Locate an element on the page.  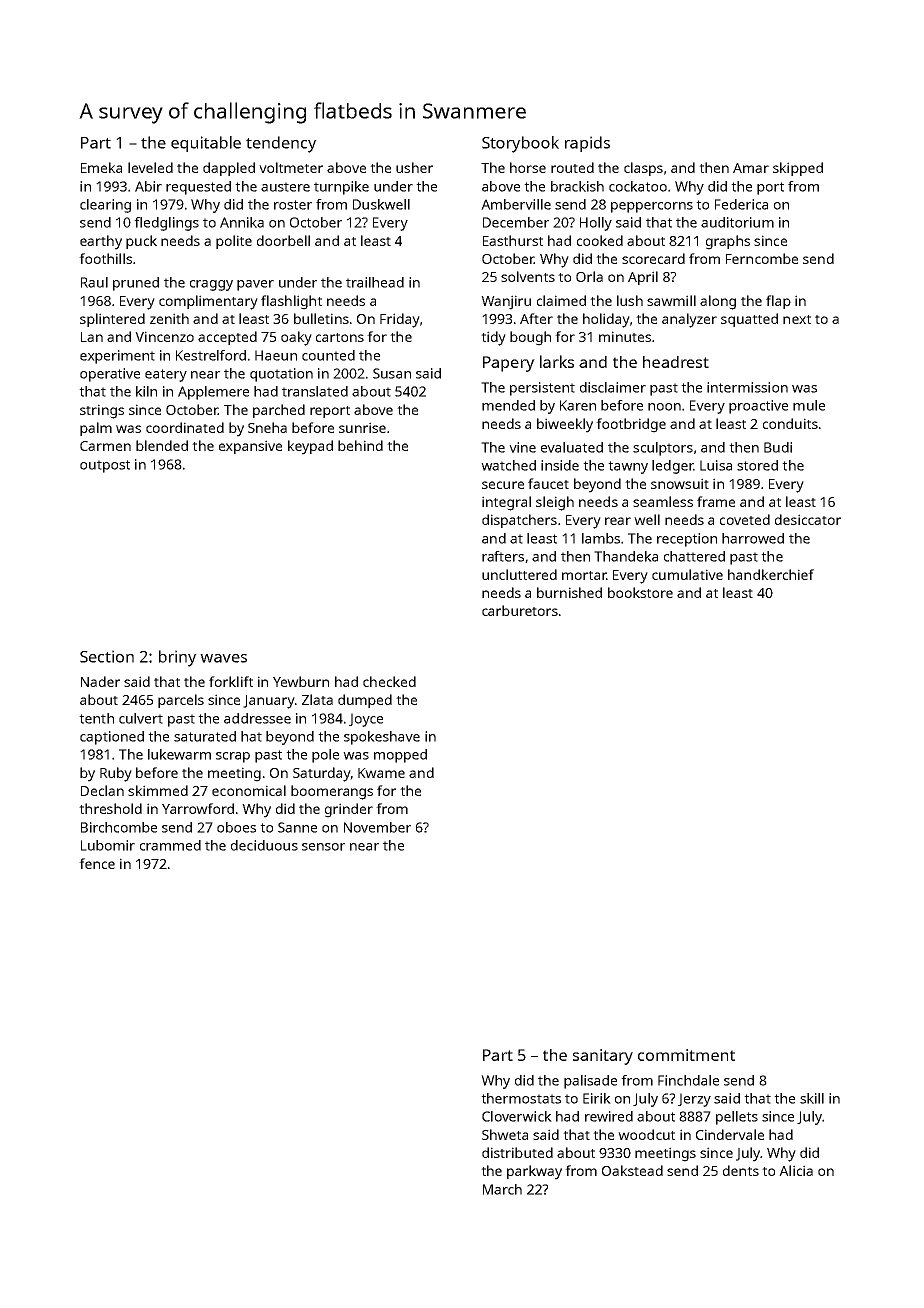
commitment is located at coordinates (686, 1055).
